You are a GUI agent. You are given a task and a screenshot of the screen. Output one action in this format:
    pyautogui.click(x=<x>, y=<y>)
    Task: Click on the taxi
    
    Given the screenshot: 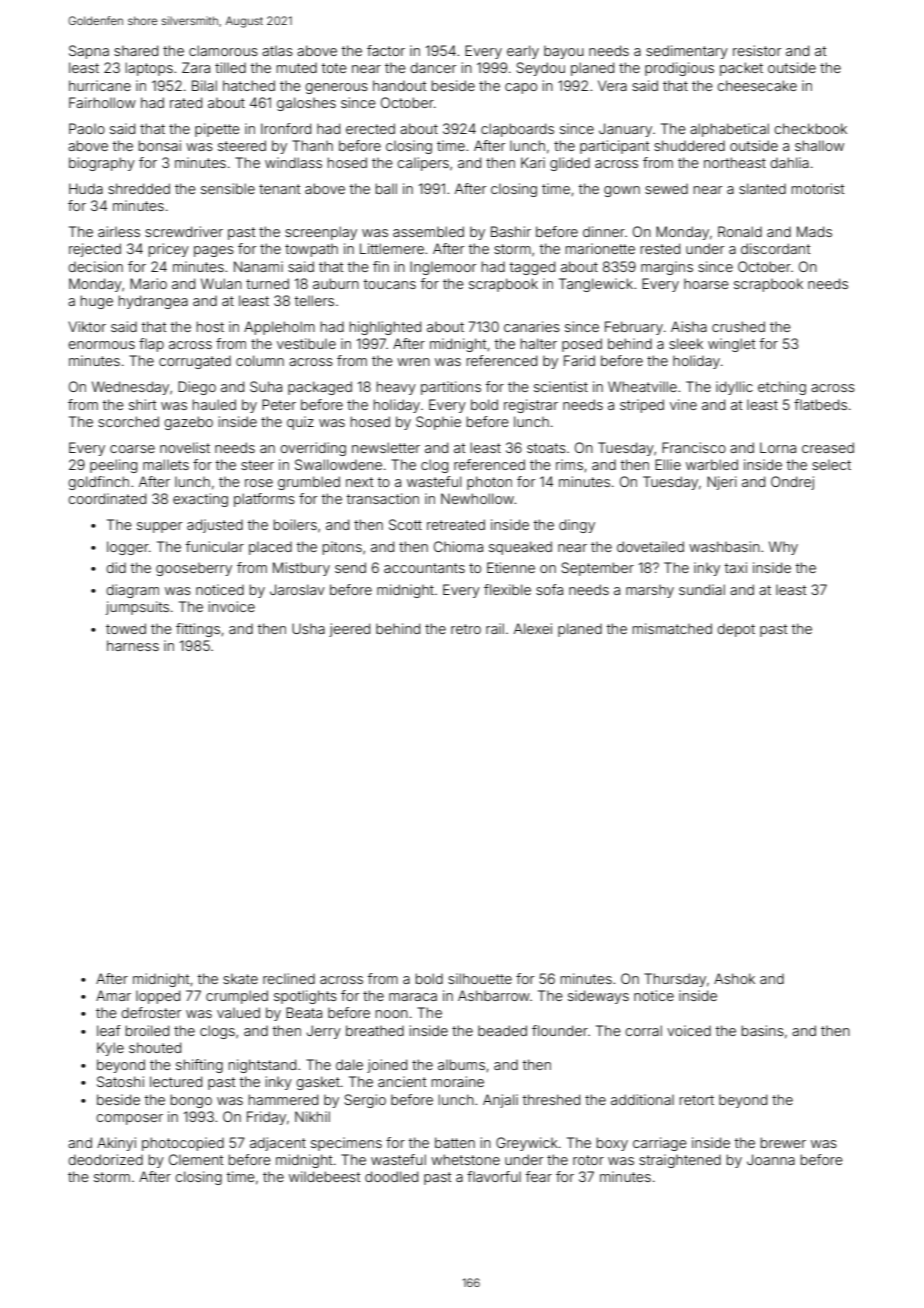 What is the action you would take?
    pyautogui.click(x=736, y=567)
